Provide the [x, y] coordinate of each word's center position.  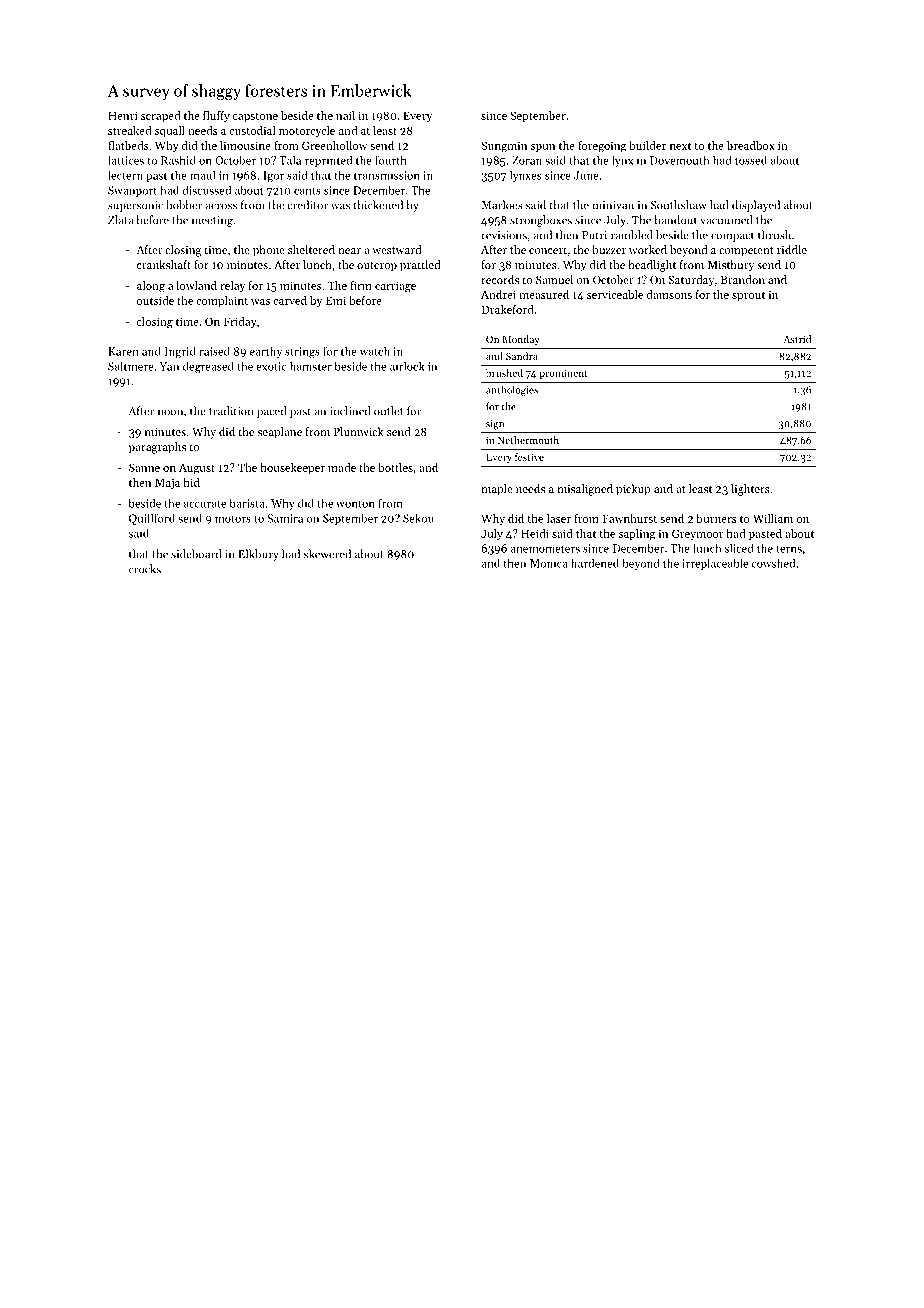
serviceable [615, 294]
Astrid [797, 339]
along [151, 287]
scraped [160, 116]
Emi [336, 300]
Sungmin [504, 147]
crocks [145, 569]
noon [170, 412]
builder [647, 145]
